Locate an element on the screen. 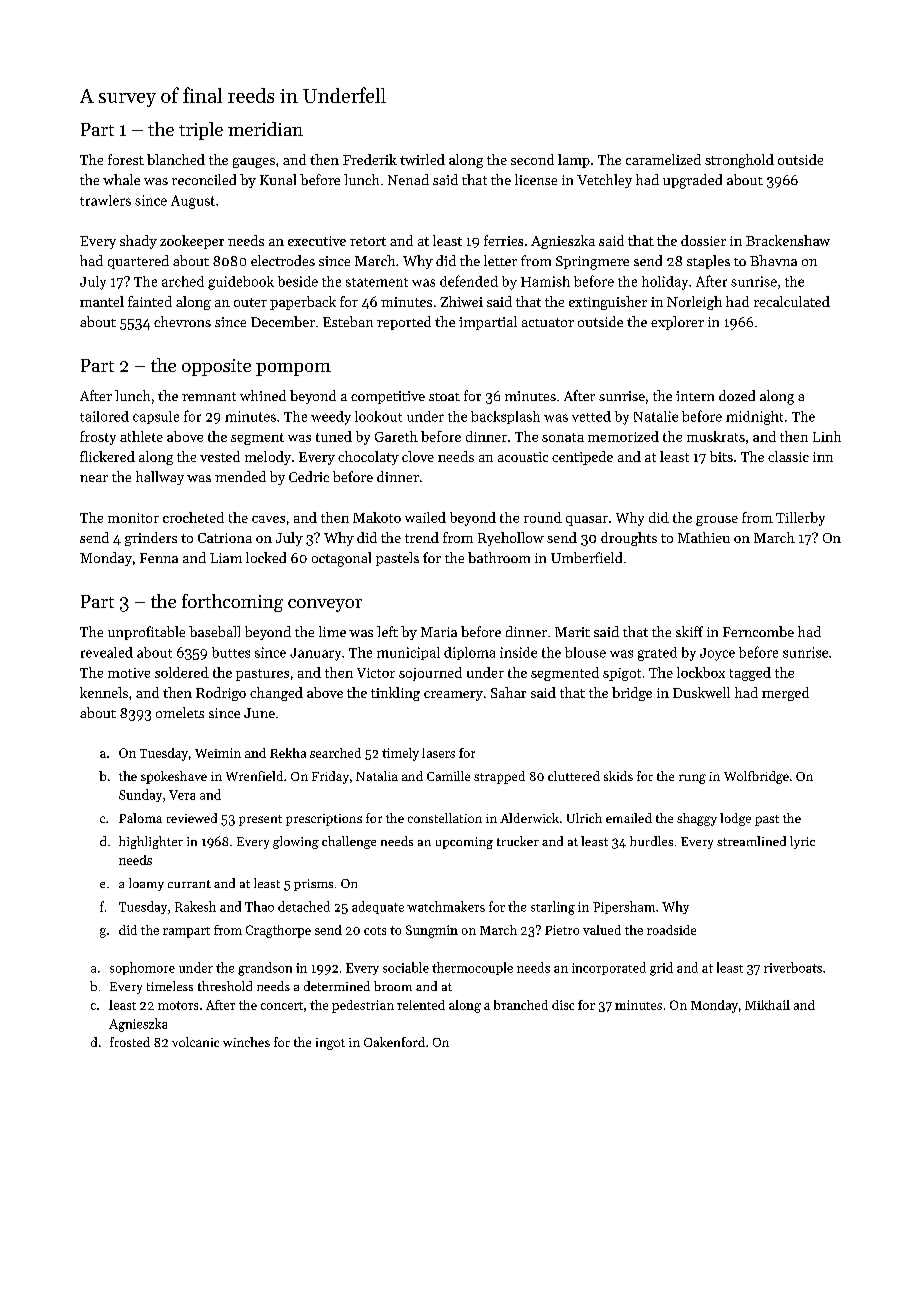 This screenshot has height=1308, width=924. Hamish is located at coordinates (545, 281).
